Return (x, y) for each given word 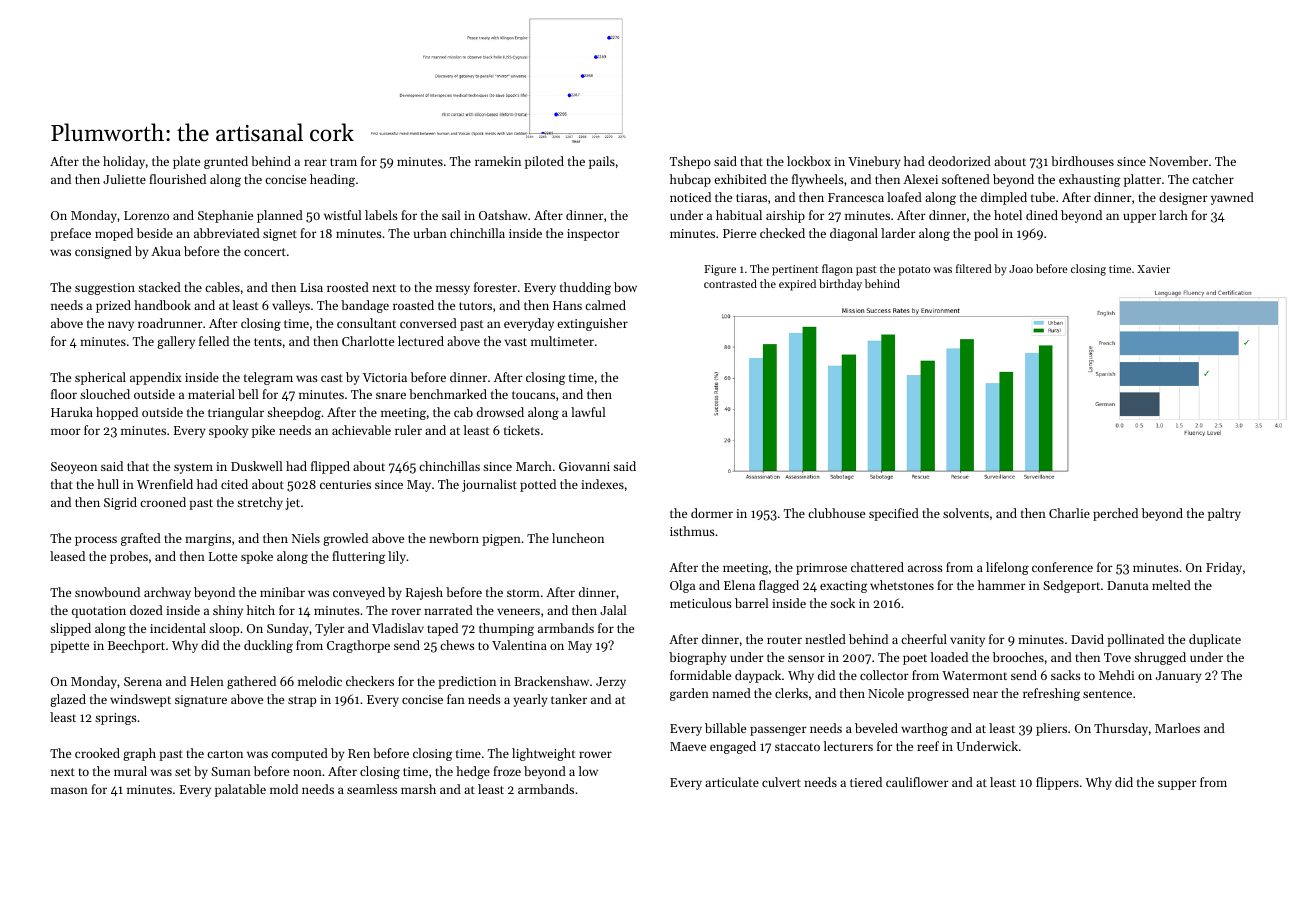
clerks (791, 693)
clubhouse (836, 513)
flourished (177, 179)
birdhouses (1082, 161)
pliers (1051, 729)
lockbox (809, 161)
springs (116, 719)
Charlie (1069, 513)
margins (208, 540)
